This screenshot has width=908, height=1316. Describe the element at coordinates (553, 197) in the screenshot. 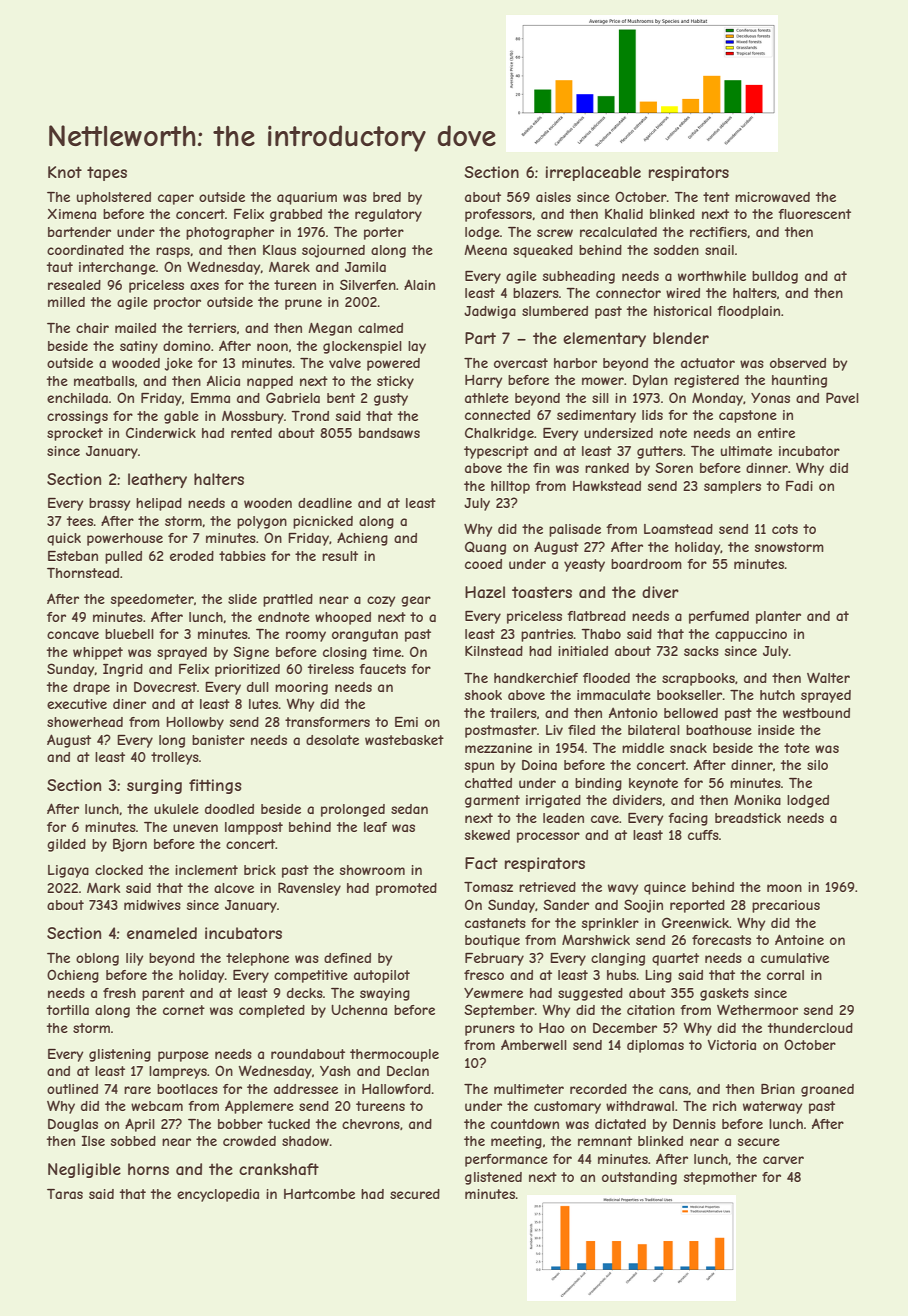

I see `aisles` at that location.
